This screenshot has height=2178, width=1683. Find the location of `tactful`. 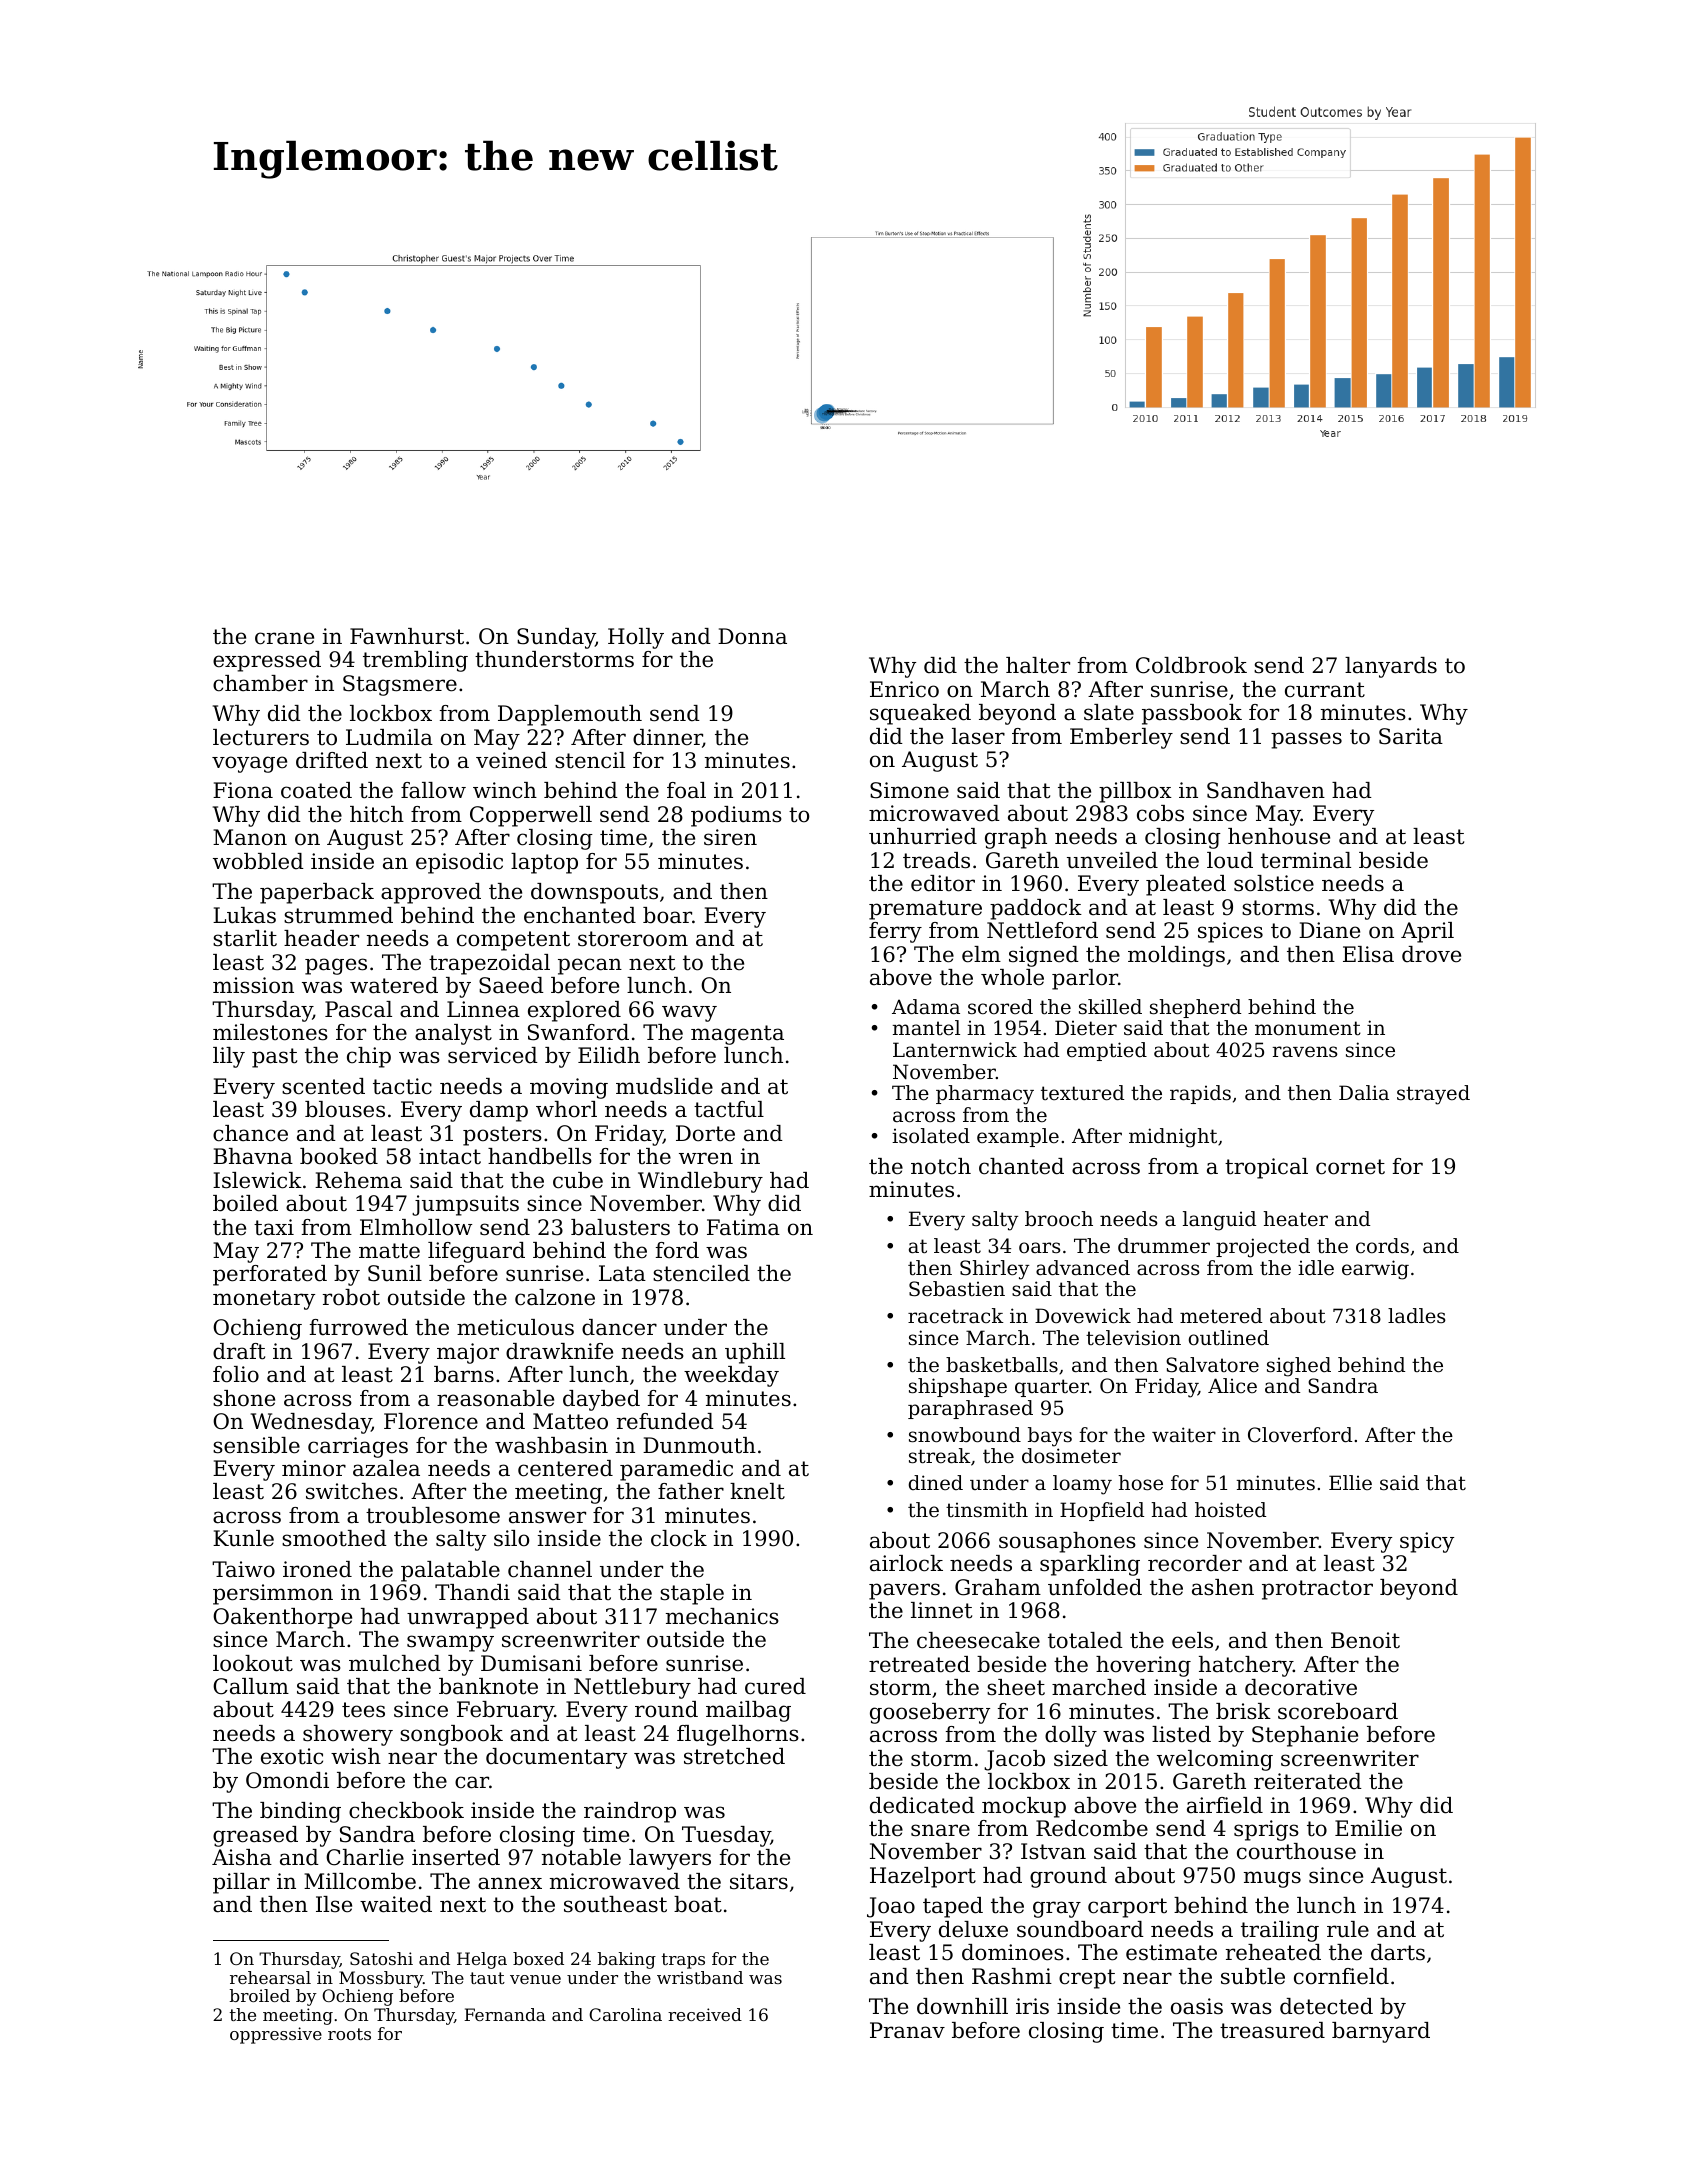

tactful is located at coordinates (729, 1109).
